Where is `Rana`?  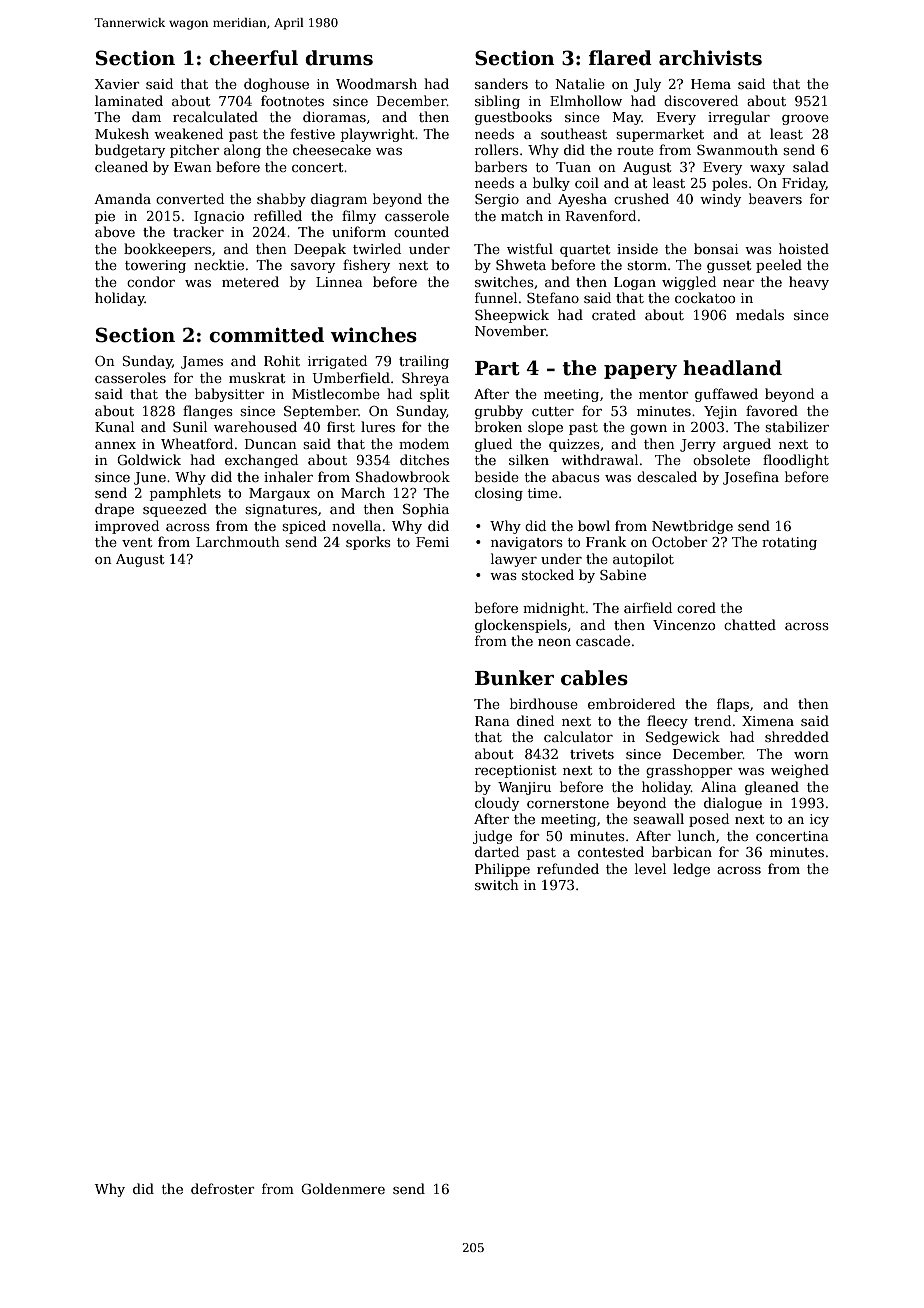
Rana is located at coordinates (492, 721).
